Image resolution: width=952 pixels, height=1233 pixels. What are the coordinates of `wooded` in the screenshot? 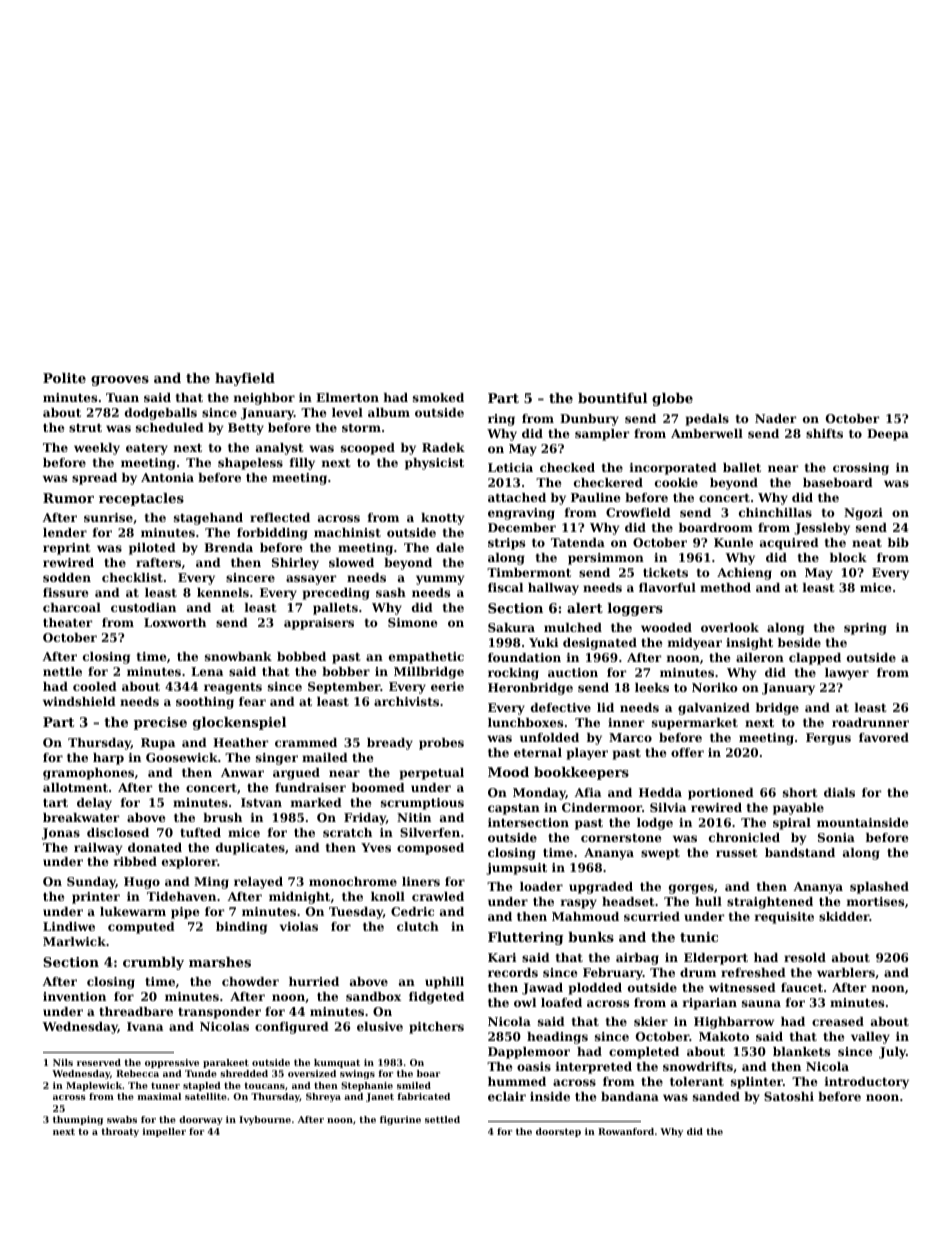 It's located at (666, 627).
